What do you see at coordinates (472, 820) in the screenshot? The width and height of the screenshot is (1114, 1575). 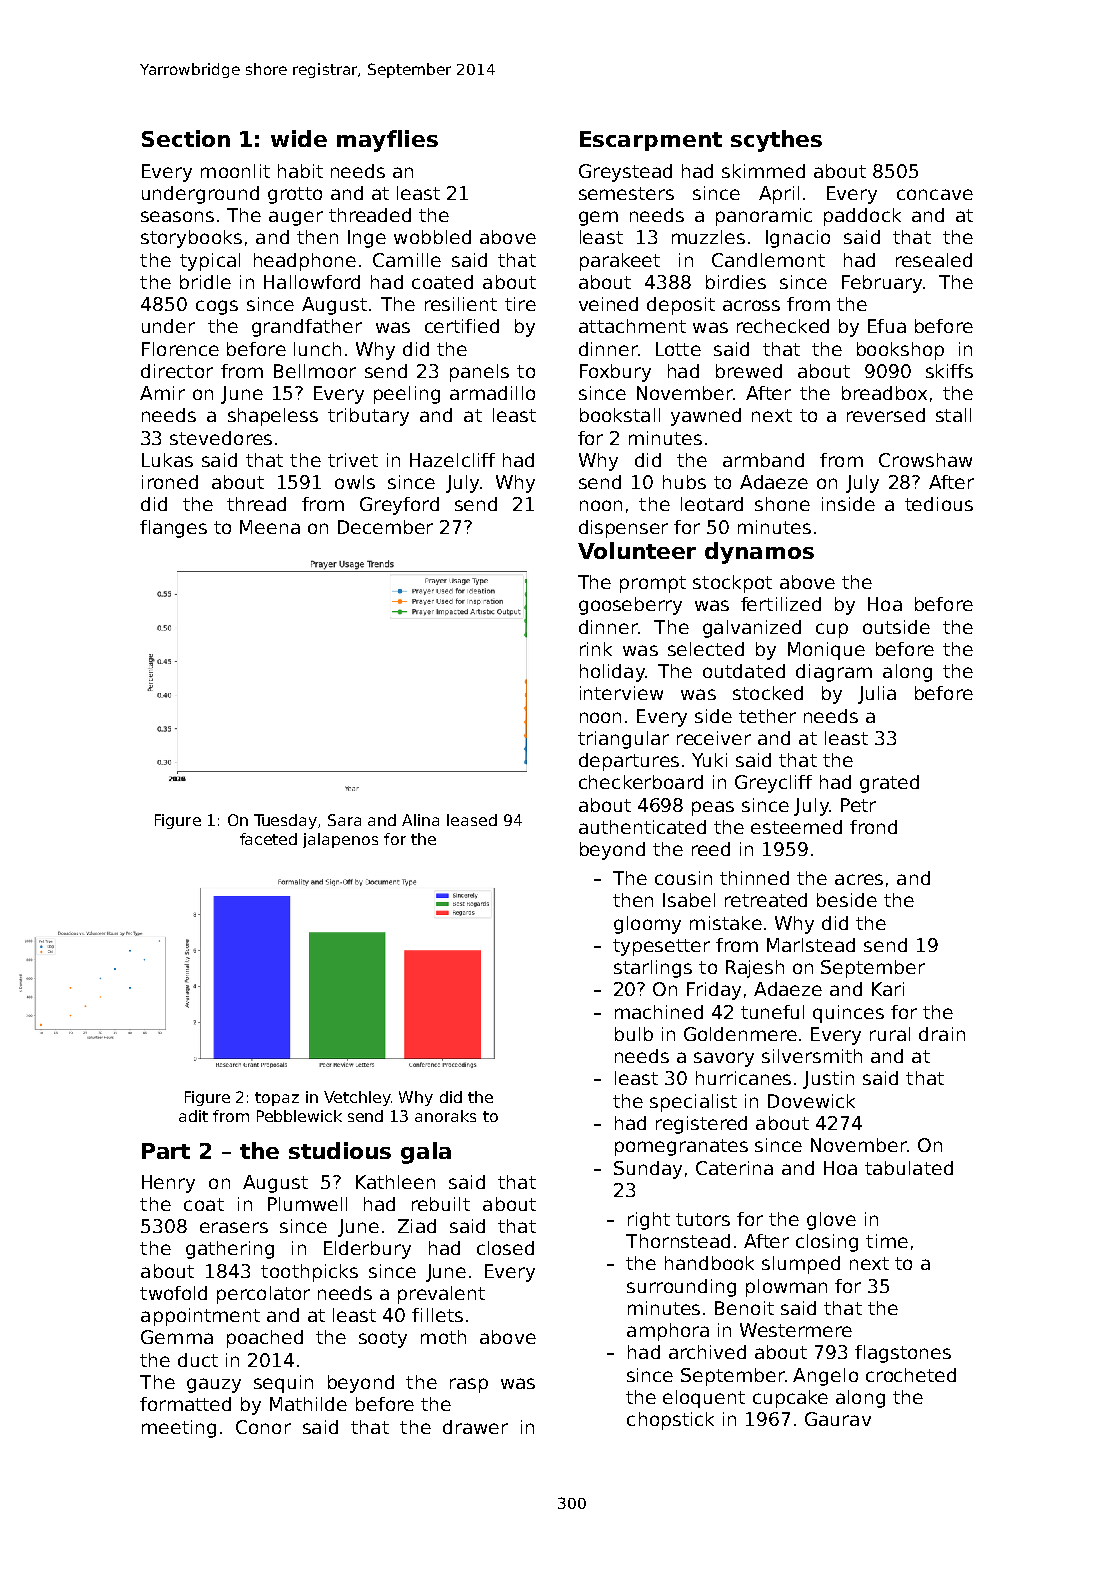 I see `leased` at bounding box center [472, 820].
